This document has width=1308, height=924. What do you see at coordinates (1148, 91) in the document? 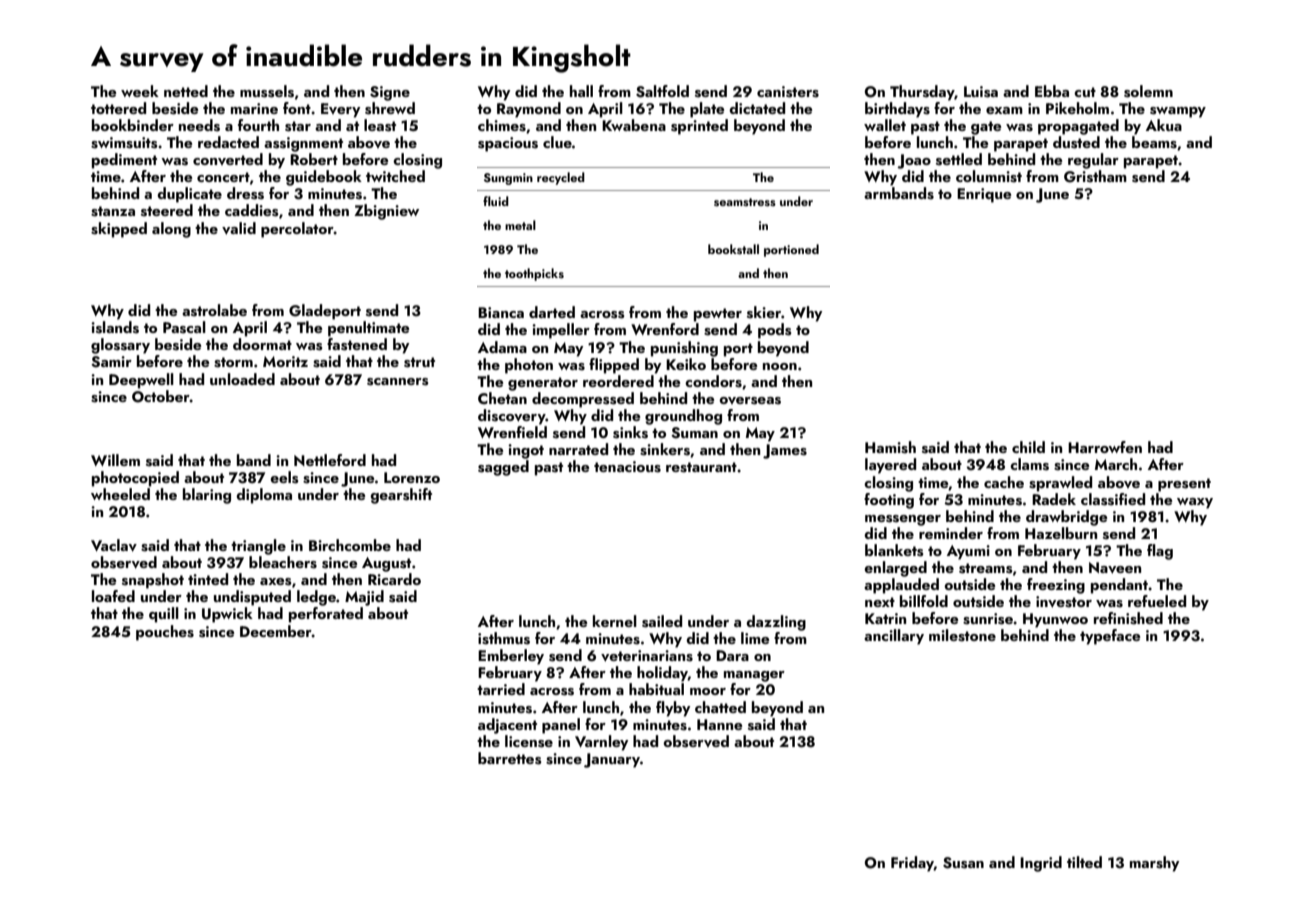
I see `solemn` at bounding box center [1148, 91].
